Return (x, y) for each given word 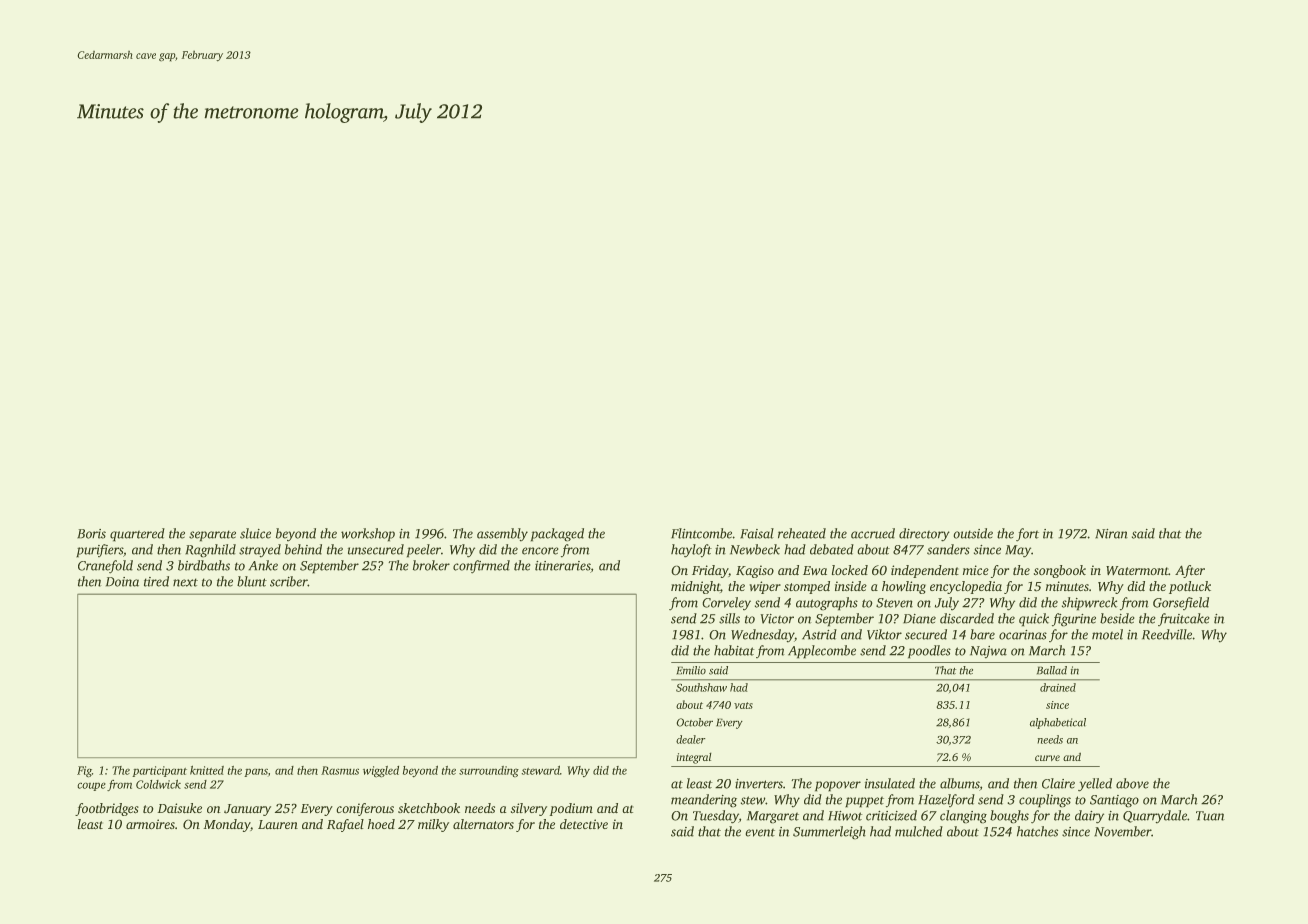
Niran (1111, 534)
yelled (1095, 784)
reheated (802, 533)
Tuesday (716, 816)
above (1132, 783)
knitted (207, 770)
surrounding (489, 771)
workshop (368, 534)
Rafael (345, 825)
